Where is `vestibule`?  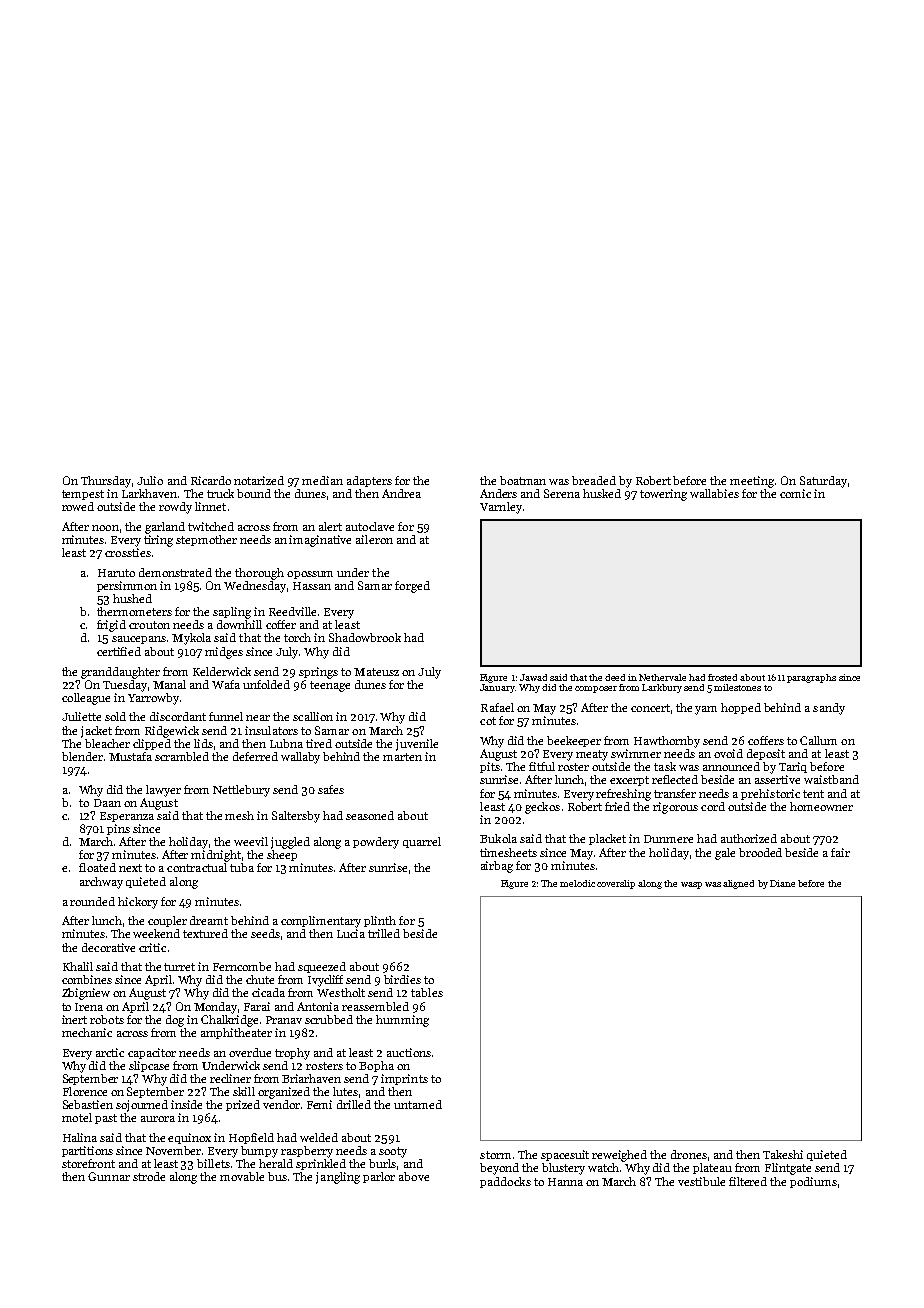
vestibule is located at coordinates (701, 1181).
